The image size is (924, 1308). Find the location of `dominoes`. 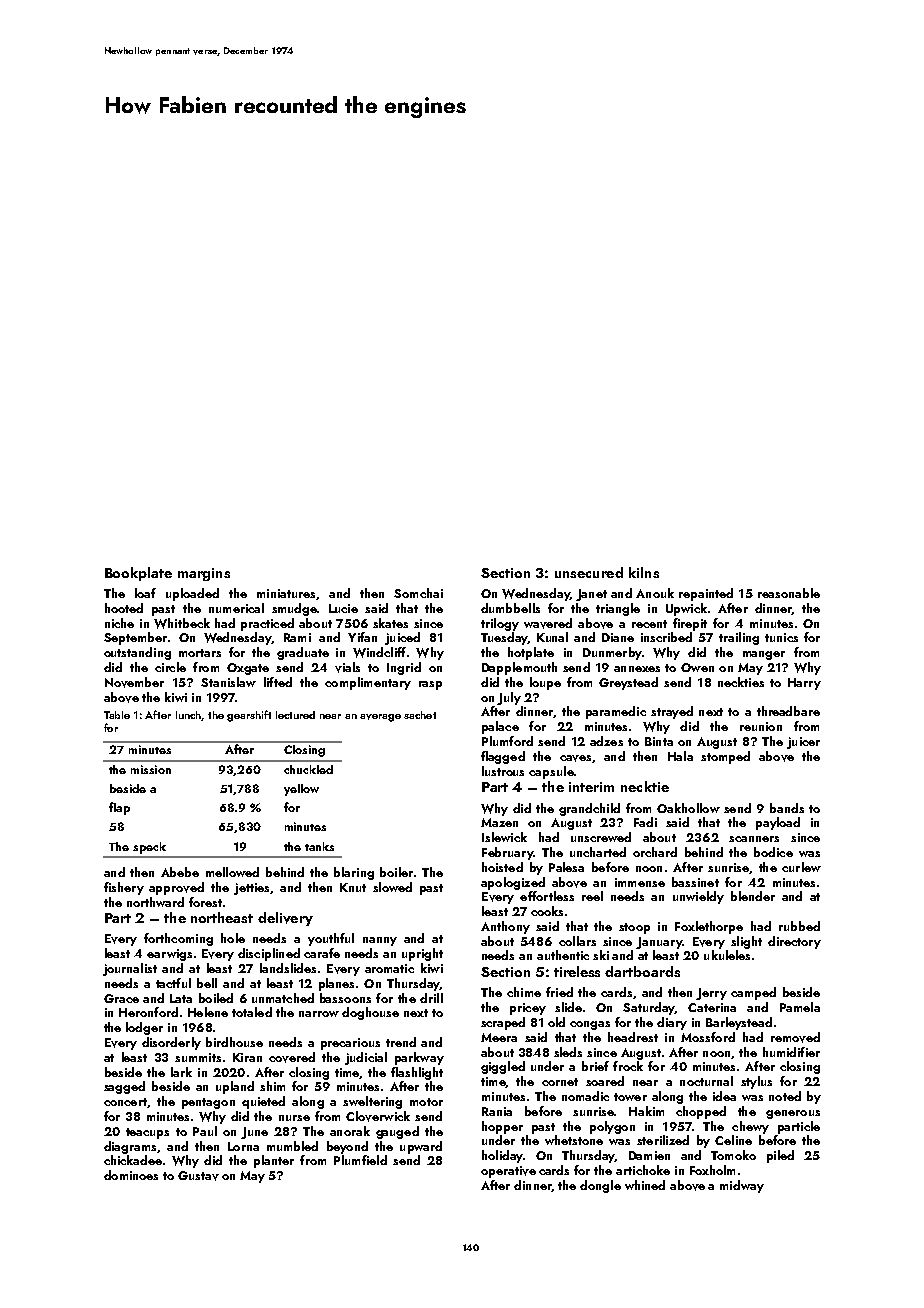

dominoes is located at coordinates (131, 1175).
